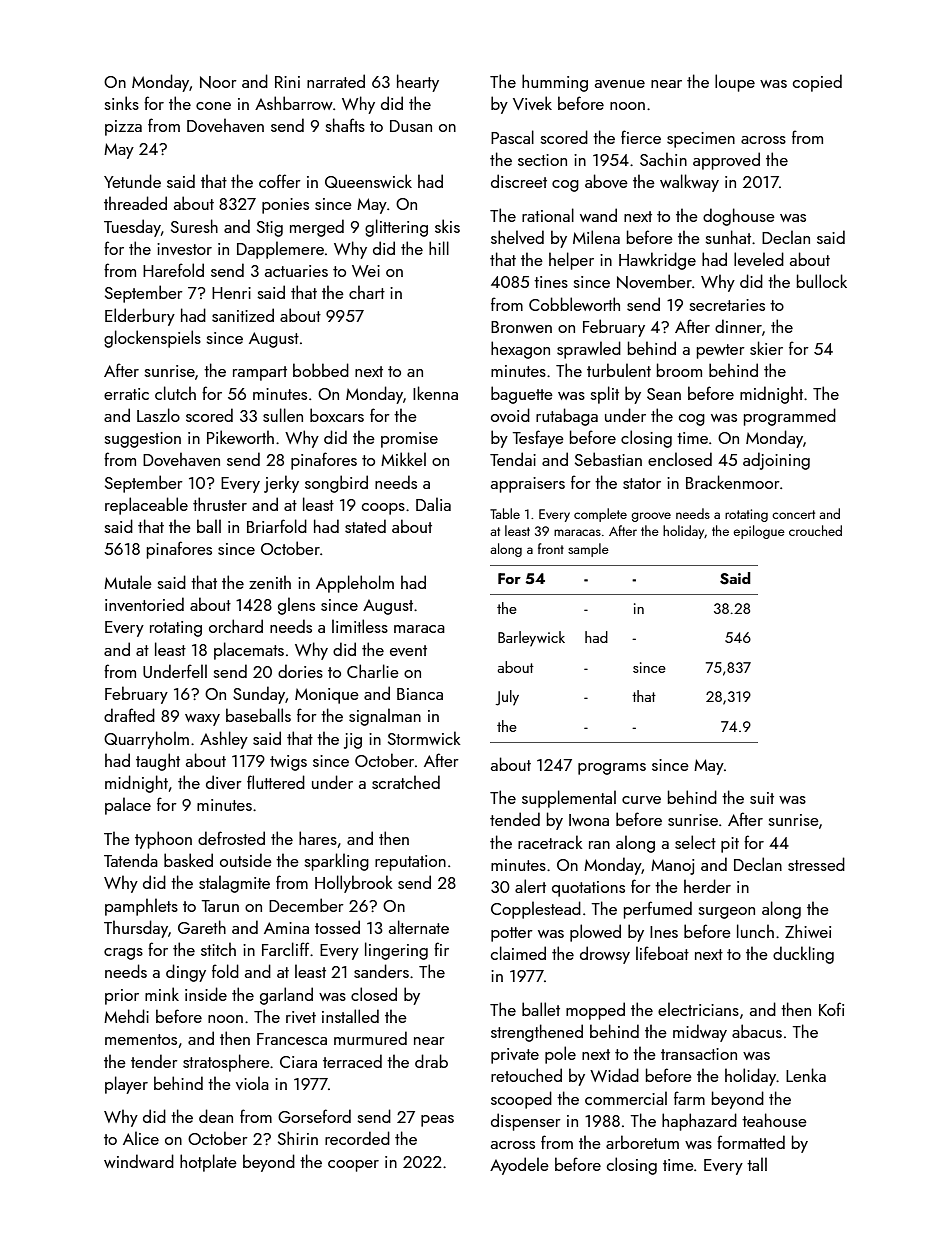 The image size is (952, 1233). Describe the element at coordinates (555, 83) in the screenshot. I see `humming` at that location.
